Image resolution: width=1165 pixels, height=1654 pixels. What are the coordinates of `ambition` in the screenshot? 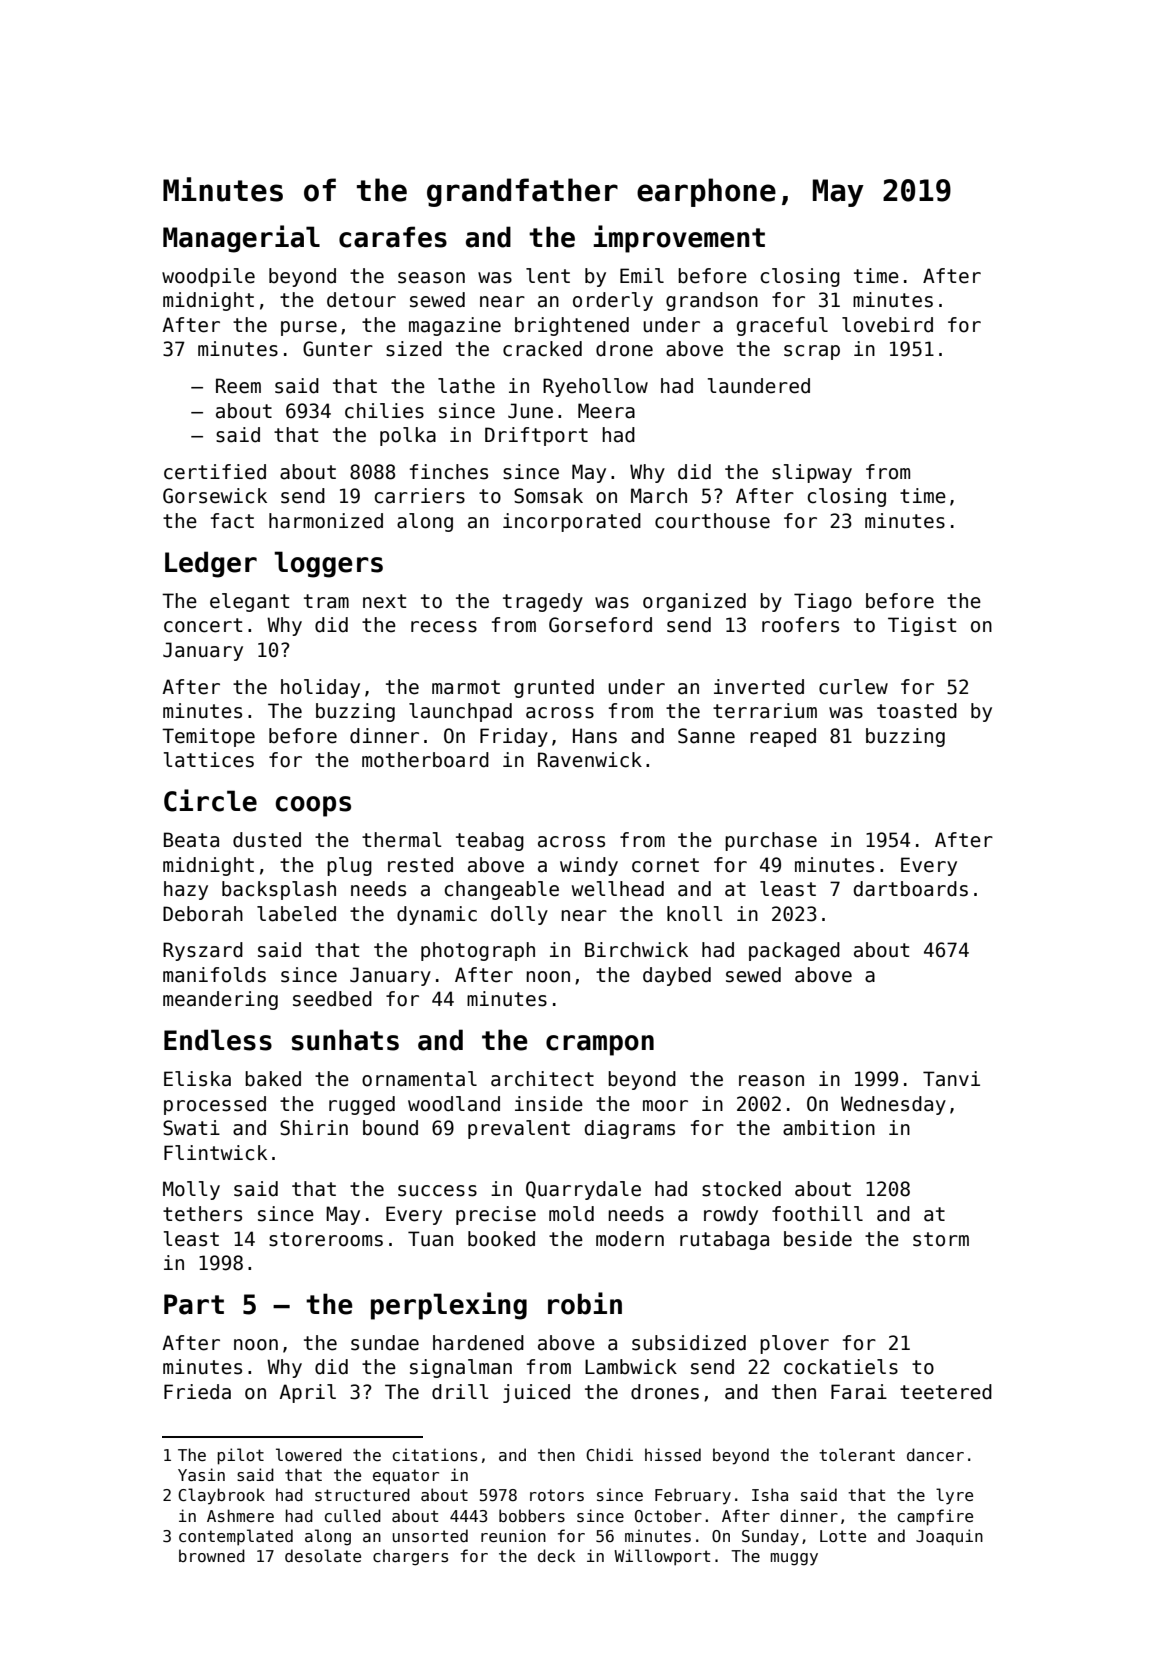 It's located at (829, 1128).
